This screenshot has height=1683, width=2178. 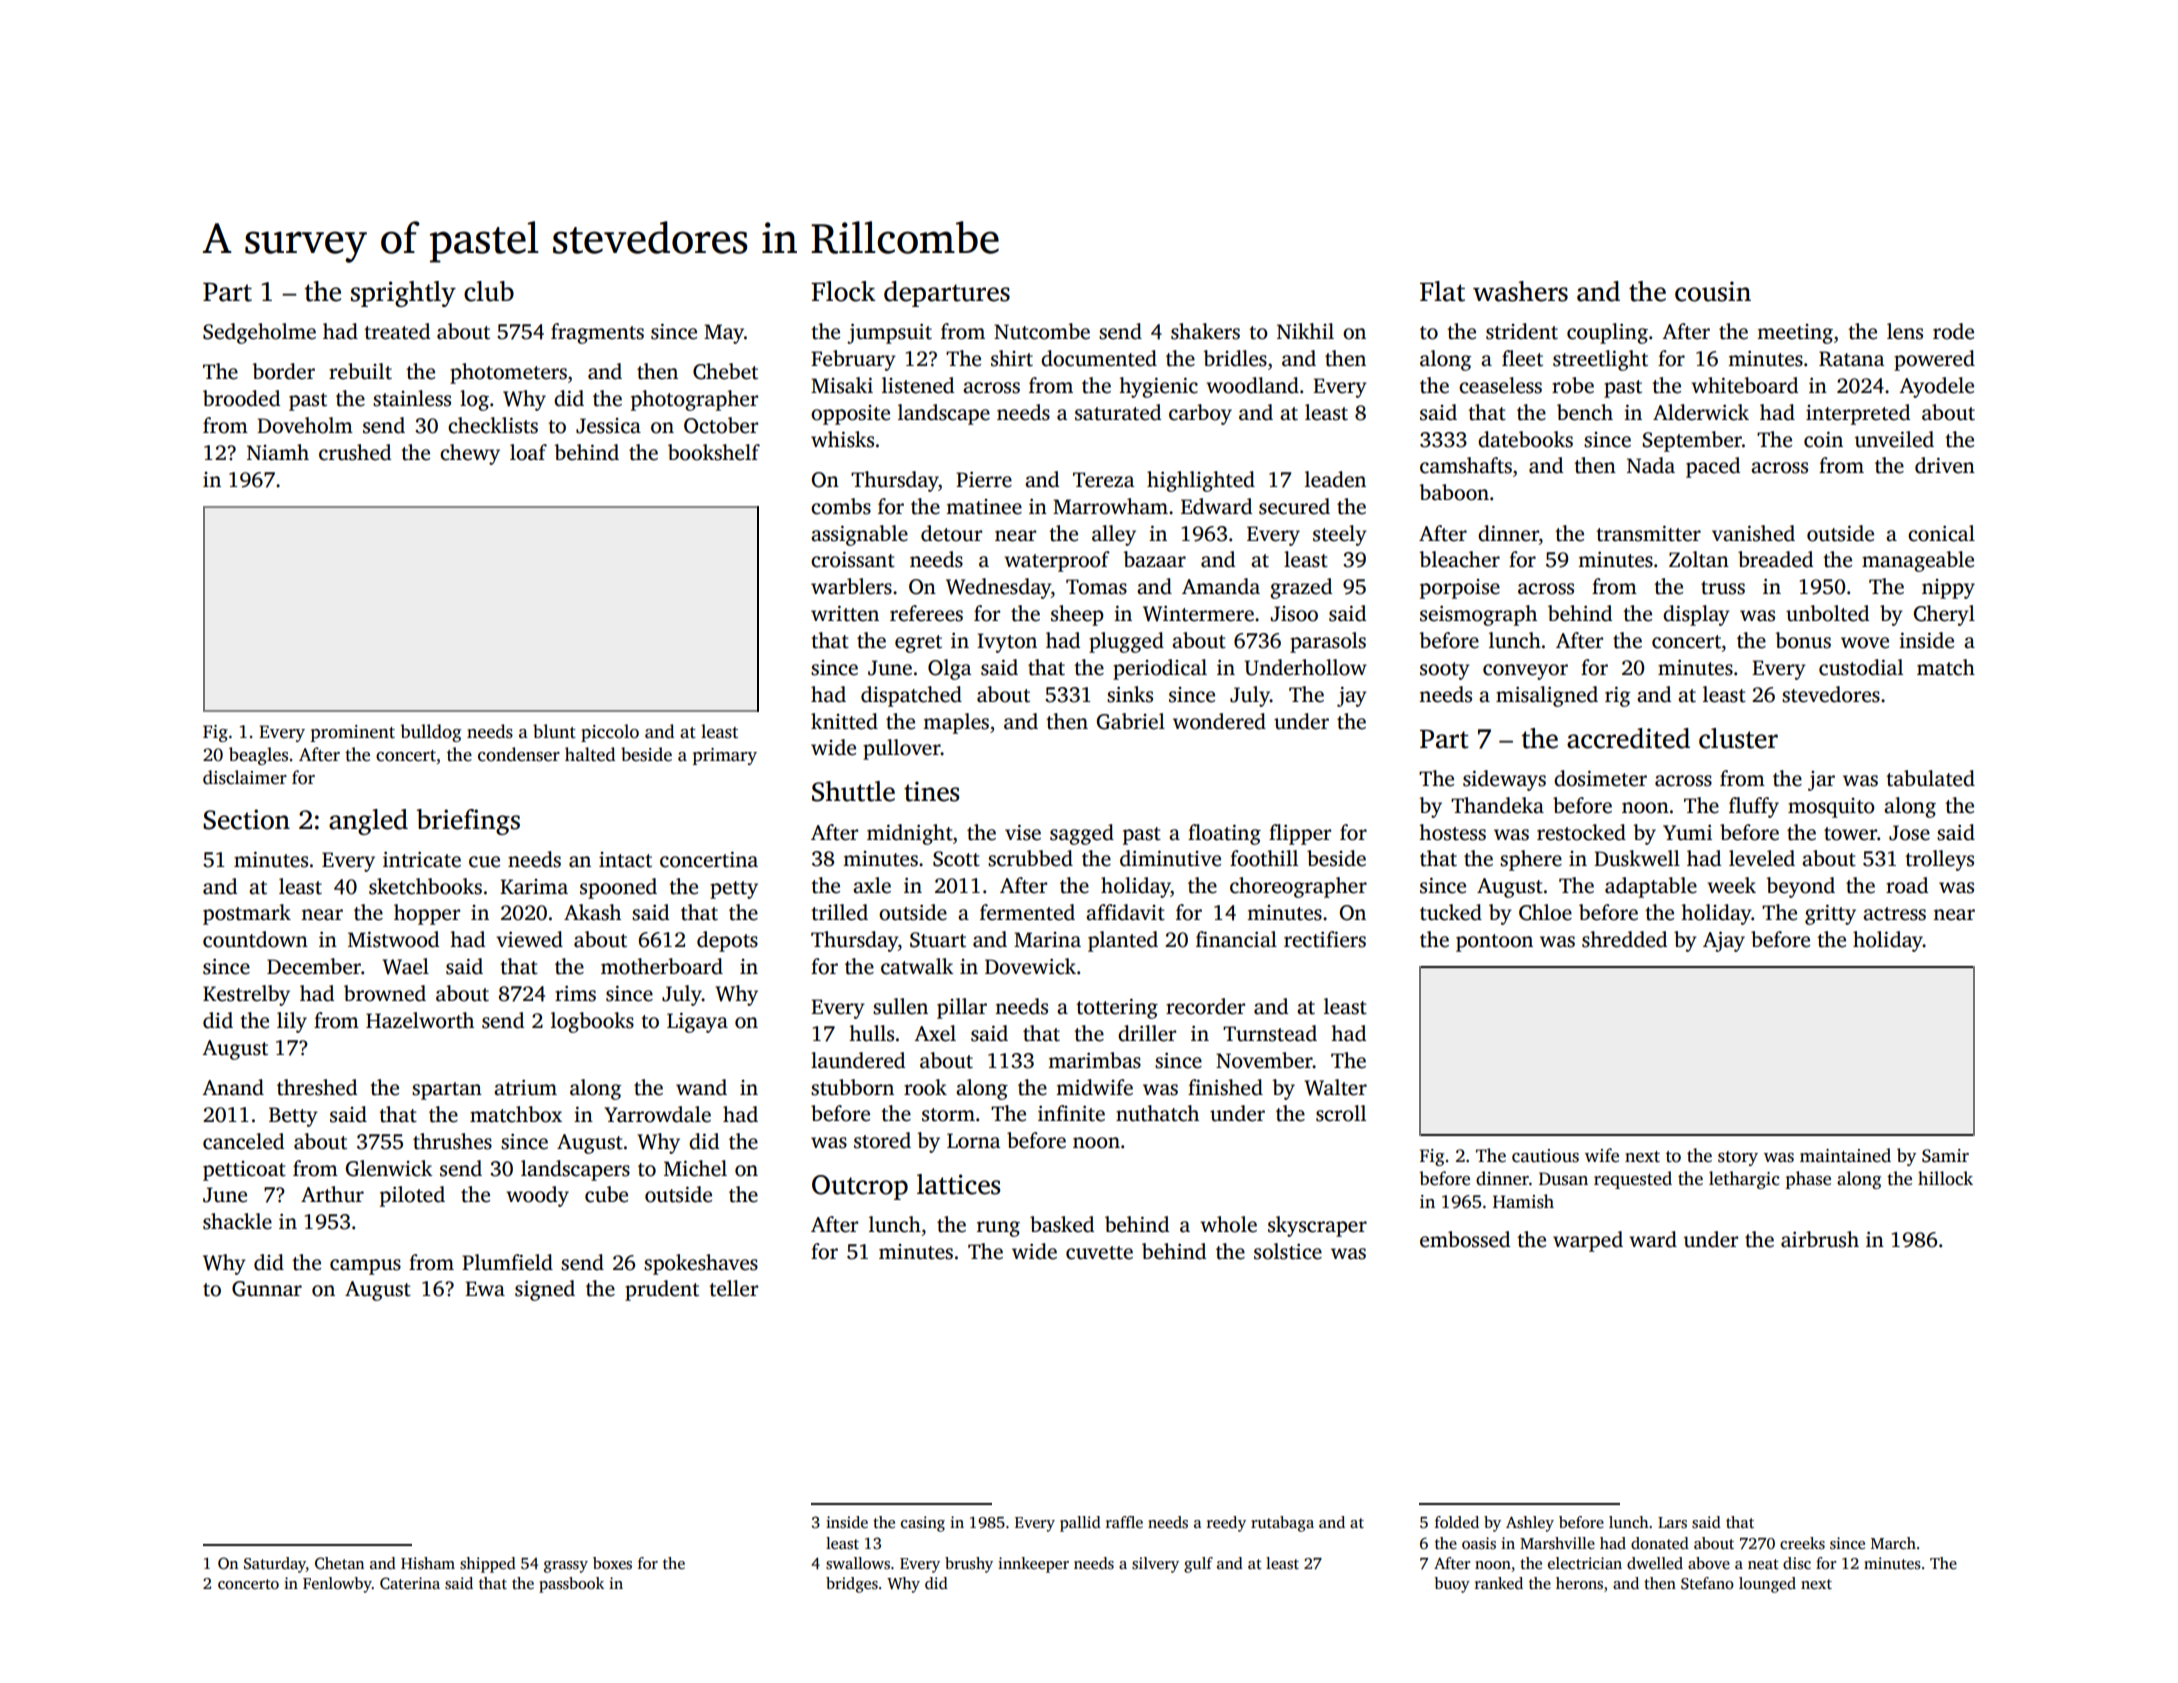 I want to click on raffle, so click(x=1124, y=1522).
